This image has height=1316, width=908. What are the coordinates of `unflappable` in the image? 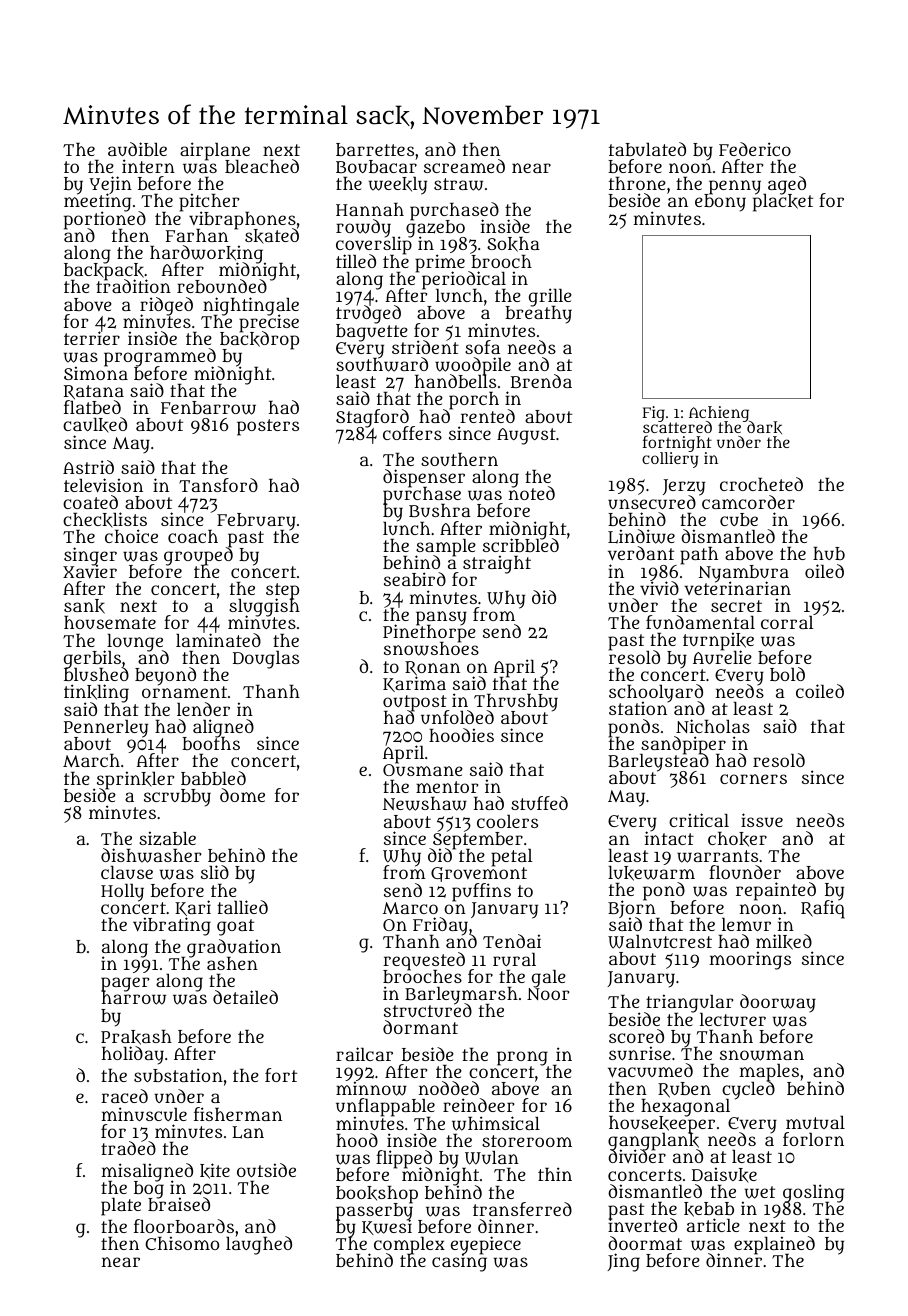 It's located at (385, 1107).
